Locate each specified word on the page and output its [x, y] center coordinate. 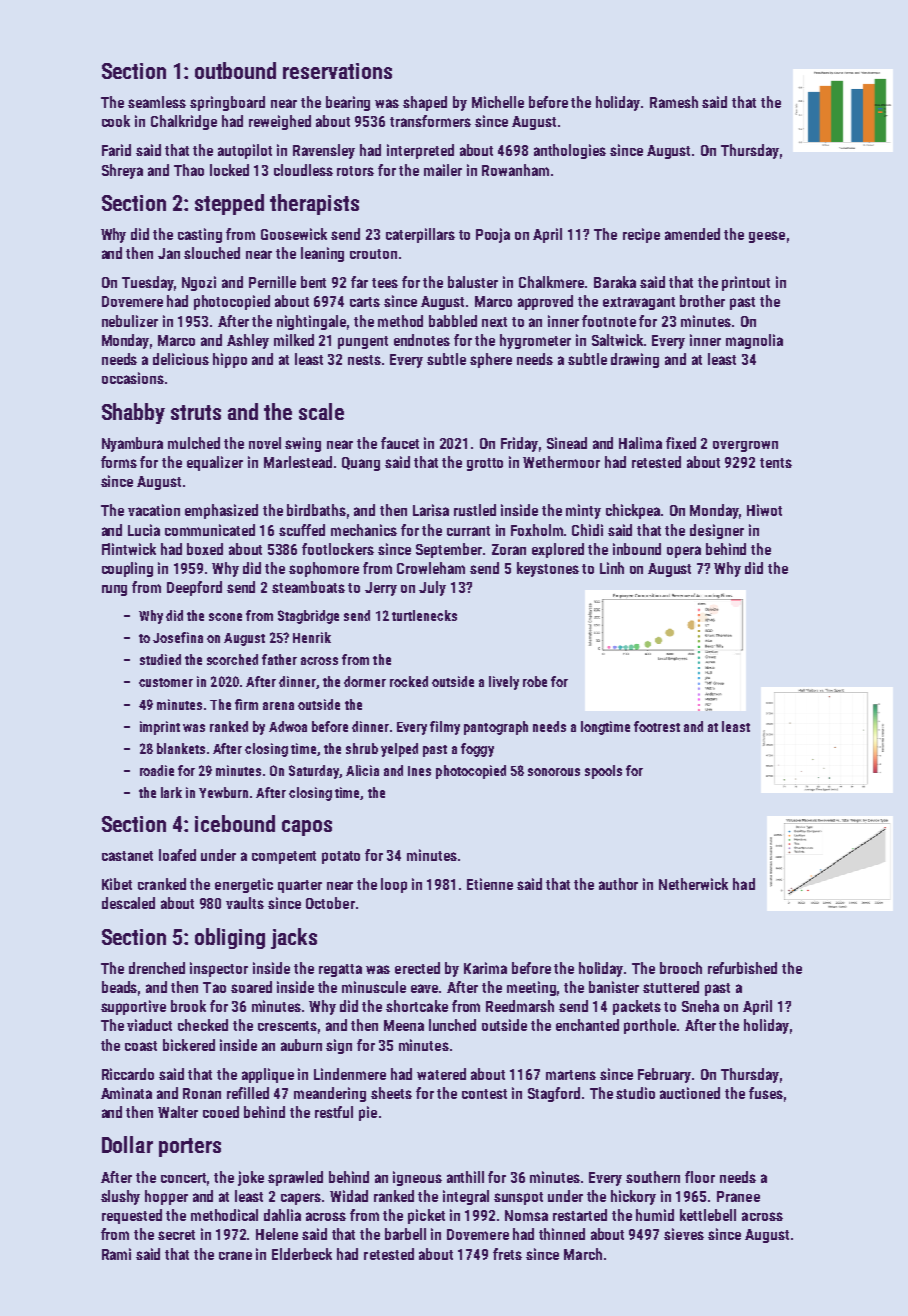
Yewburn [223, 792]
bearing [348, 103]
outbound [235, 70]
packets [637, 1007]
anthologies [570, 151]
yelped [399, 750]
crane [235, 1255]
